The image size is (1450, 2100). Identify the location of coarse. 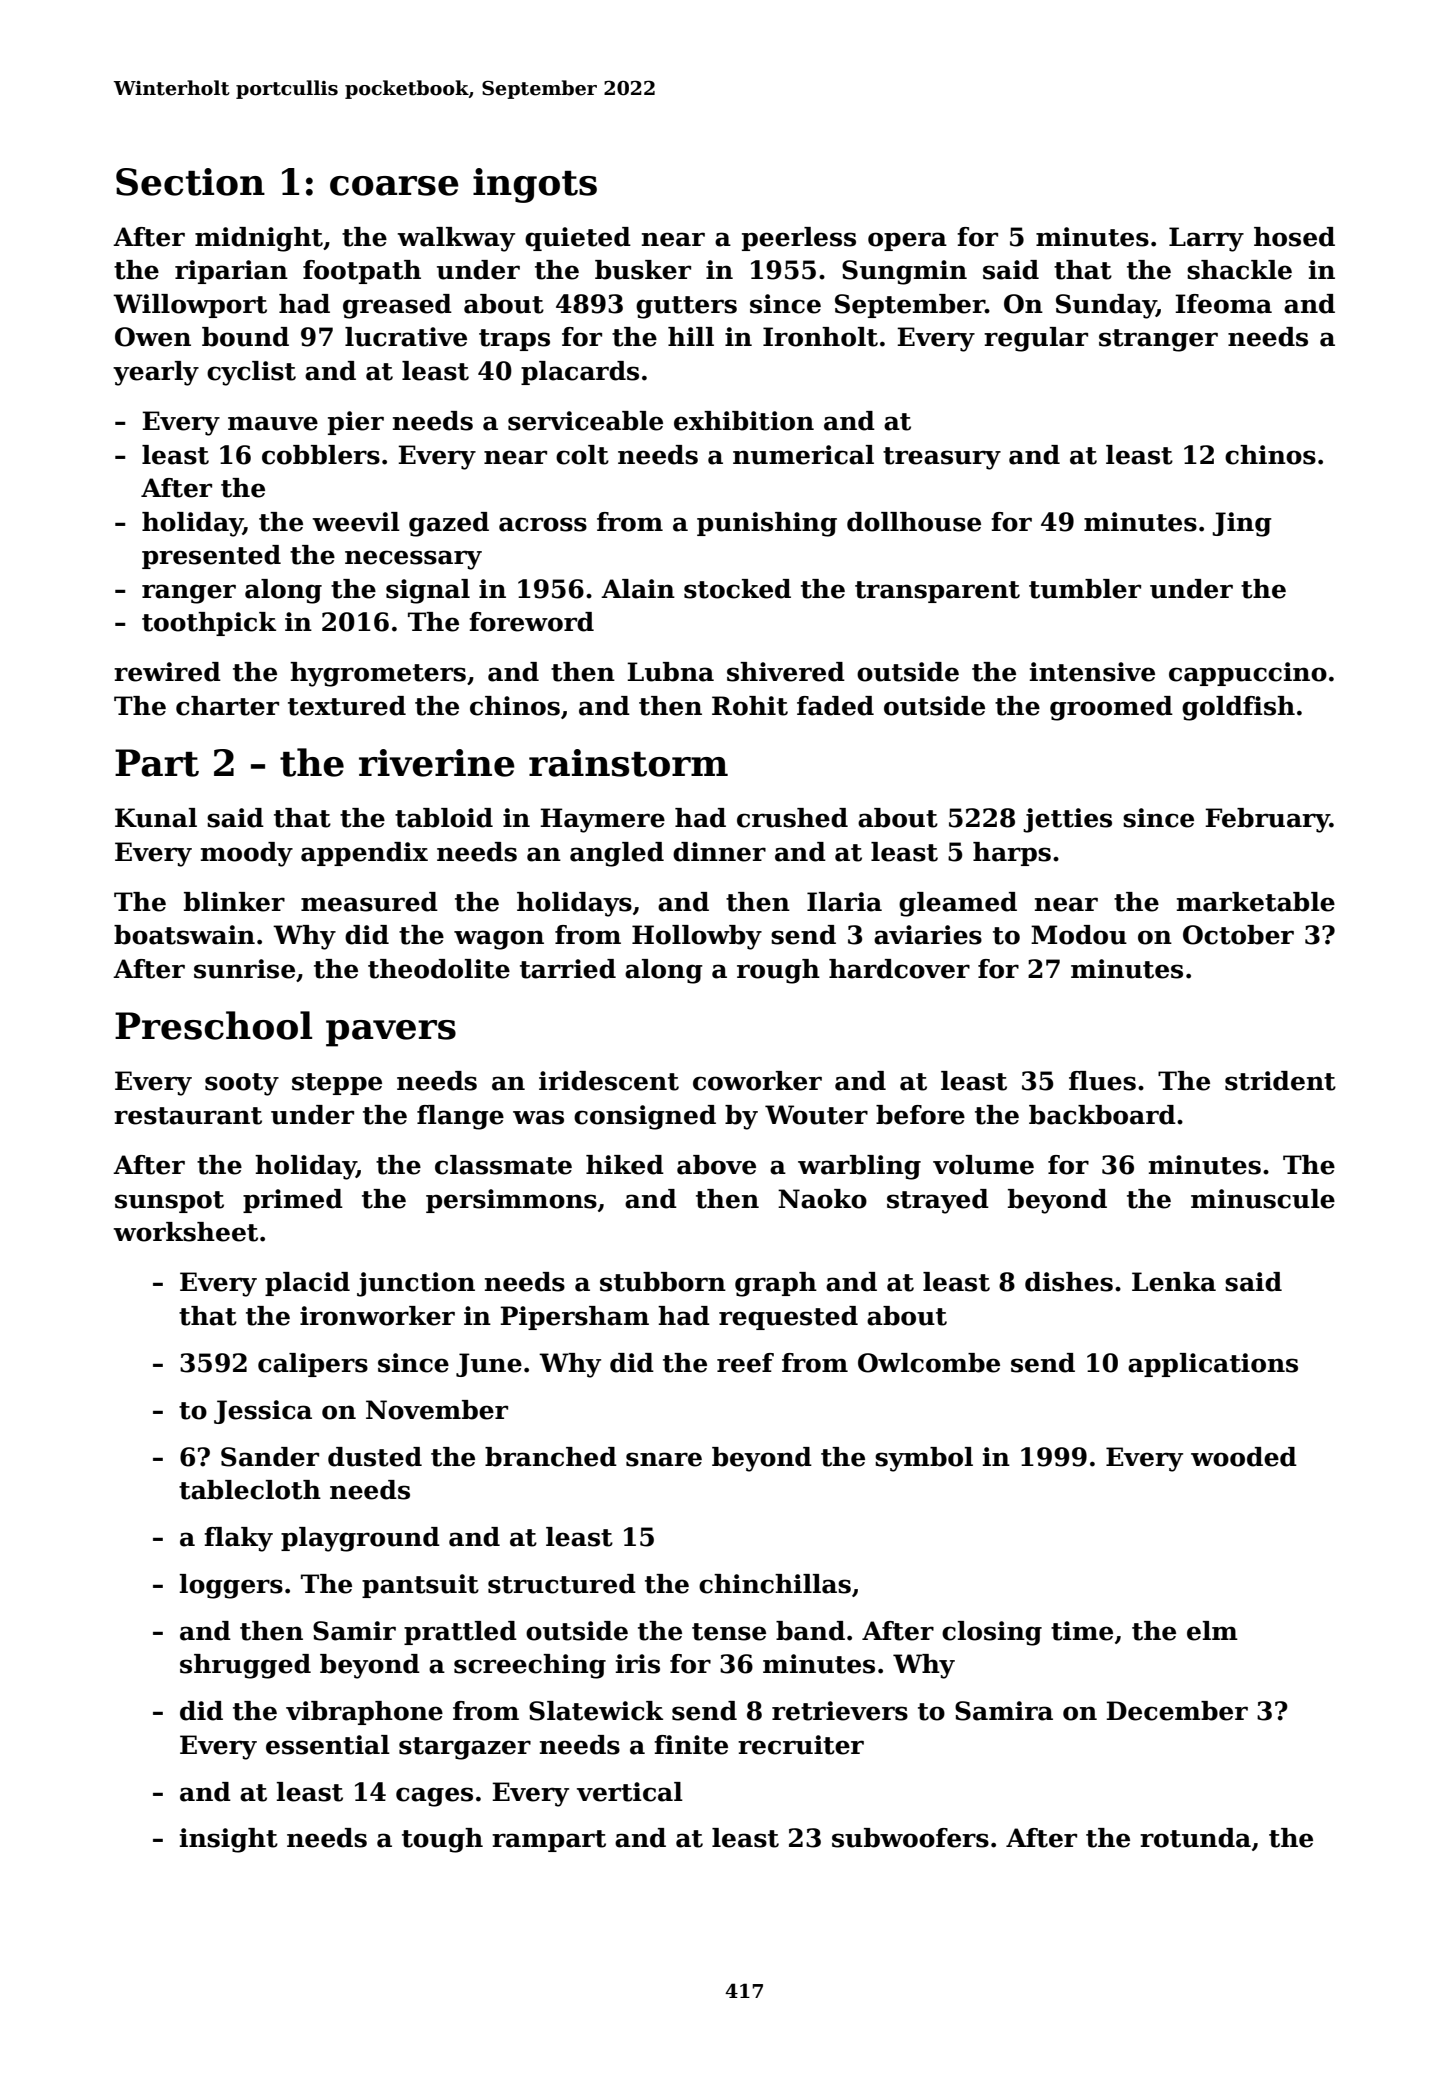
(394, 186).
